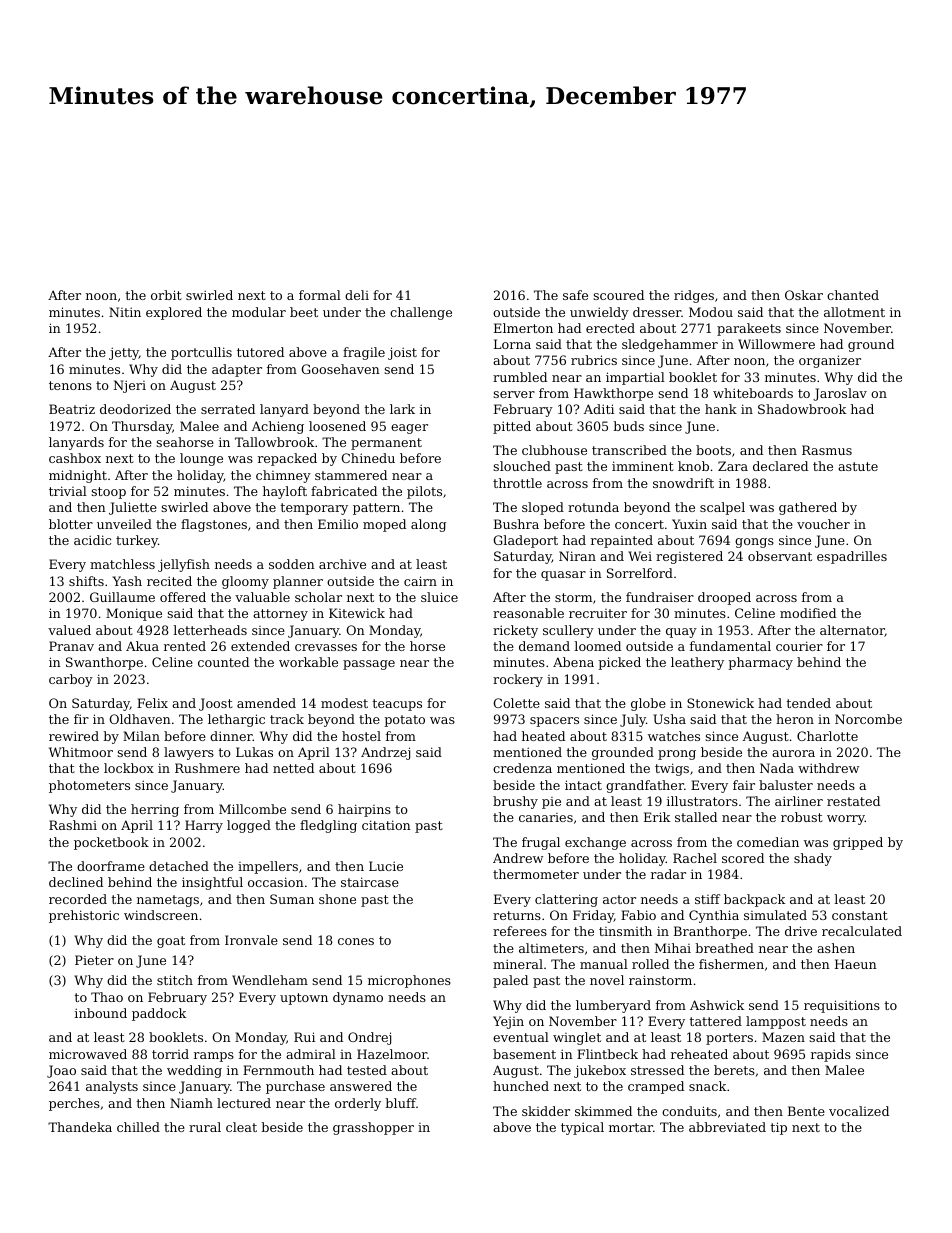 This screenshot has width=952, height=1233. Describe the element at coordinates (795, 719) in the screenshot. I see `heron` at that location.
